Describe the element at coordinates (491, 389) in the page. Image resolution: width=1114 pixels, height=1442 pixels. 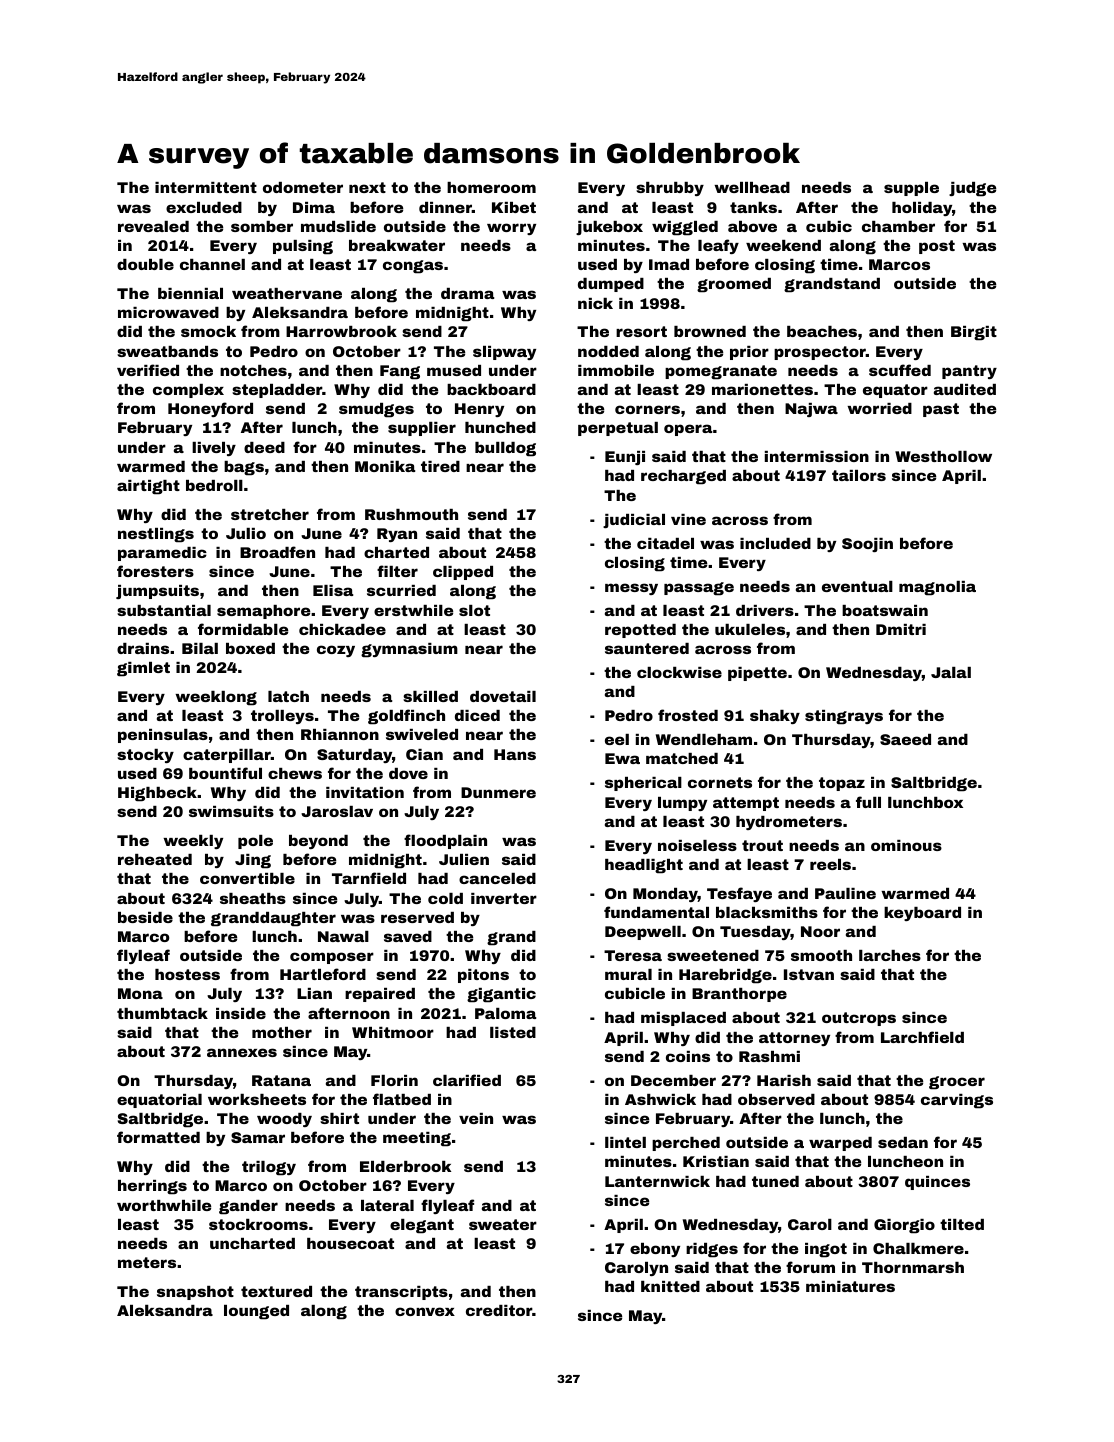
I see `backboard` at that location.
